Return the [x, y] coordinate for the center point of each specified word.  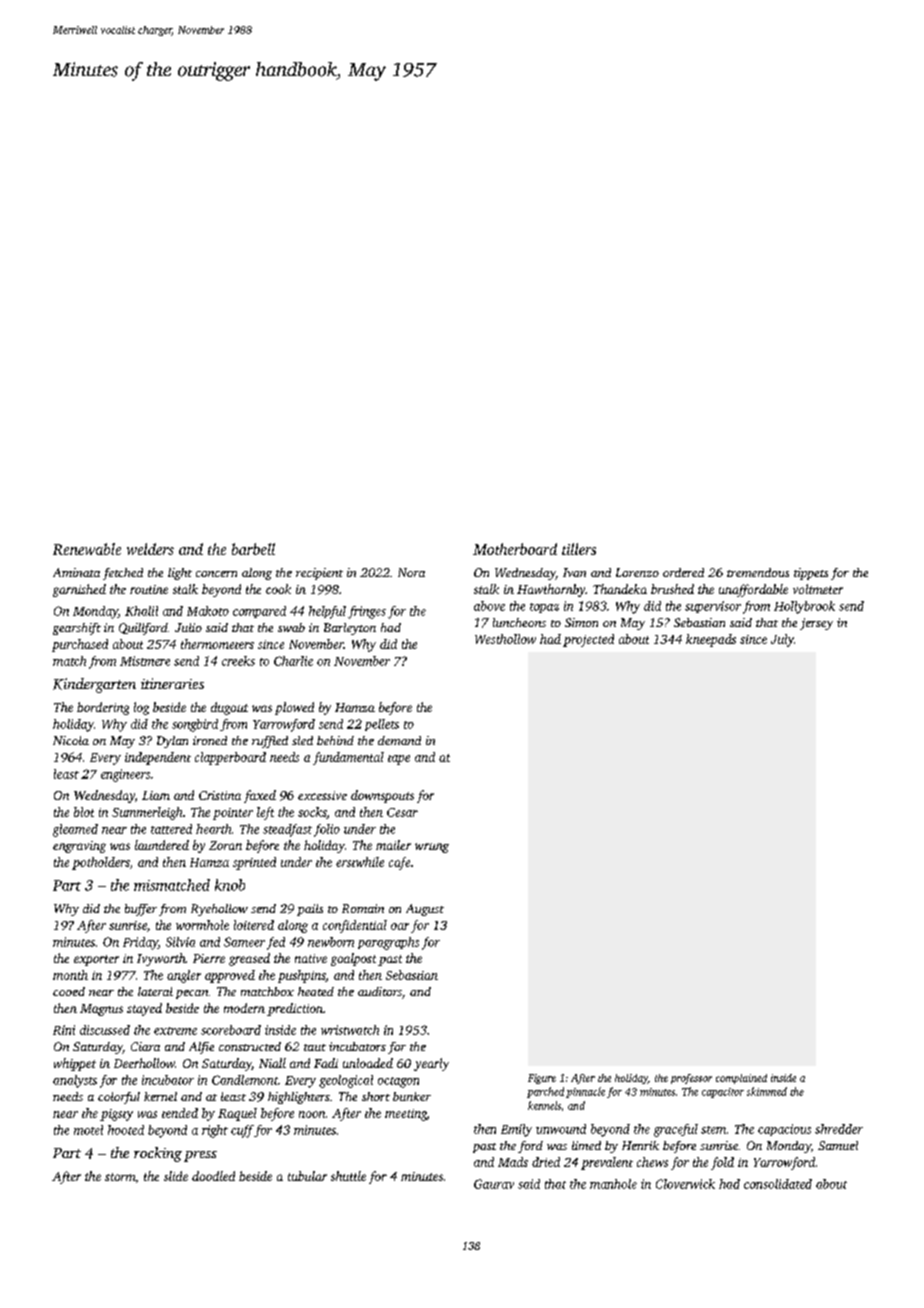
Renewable [87, 549]
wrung [432, 848]
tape [399, 760]
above [489, 606]
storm [120, 1177]
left [265, 813]
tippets [811, 574]
